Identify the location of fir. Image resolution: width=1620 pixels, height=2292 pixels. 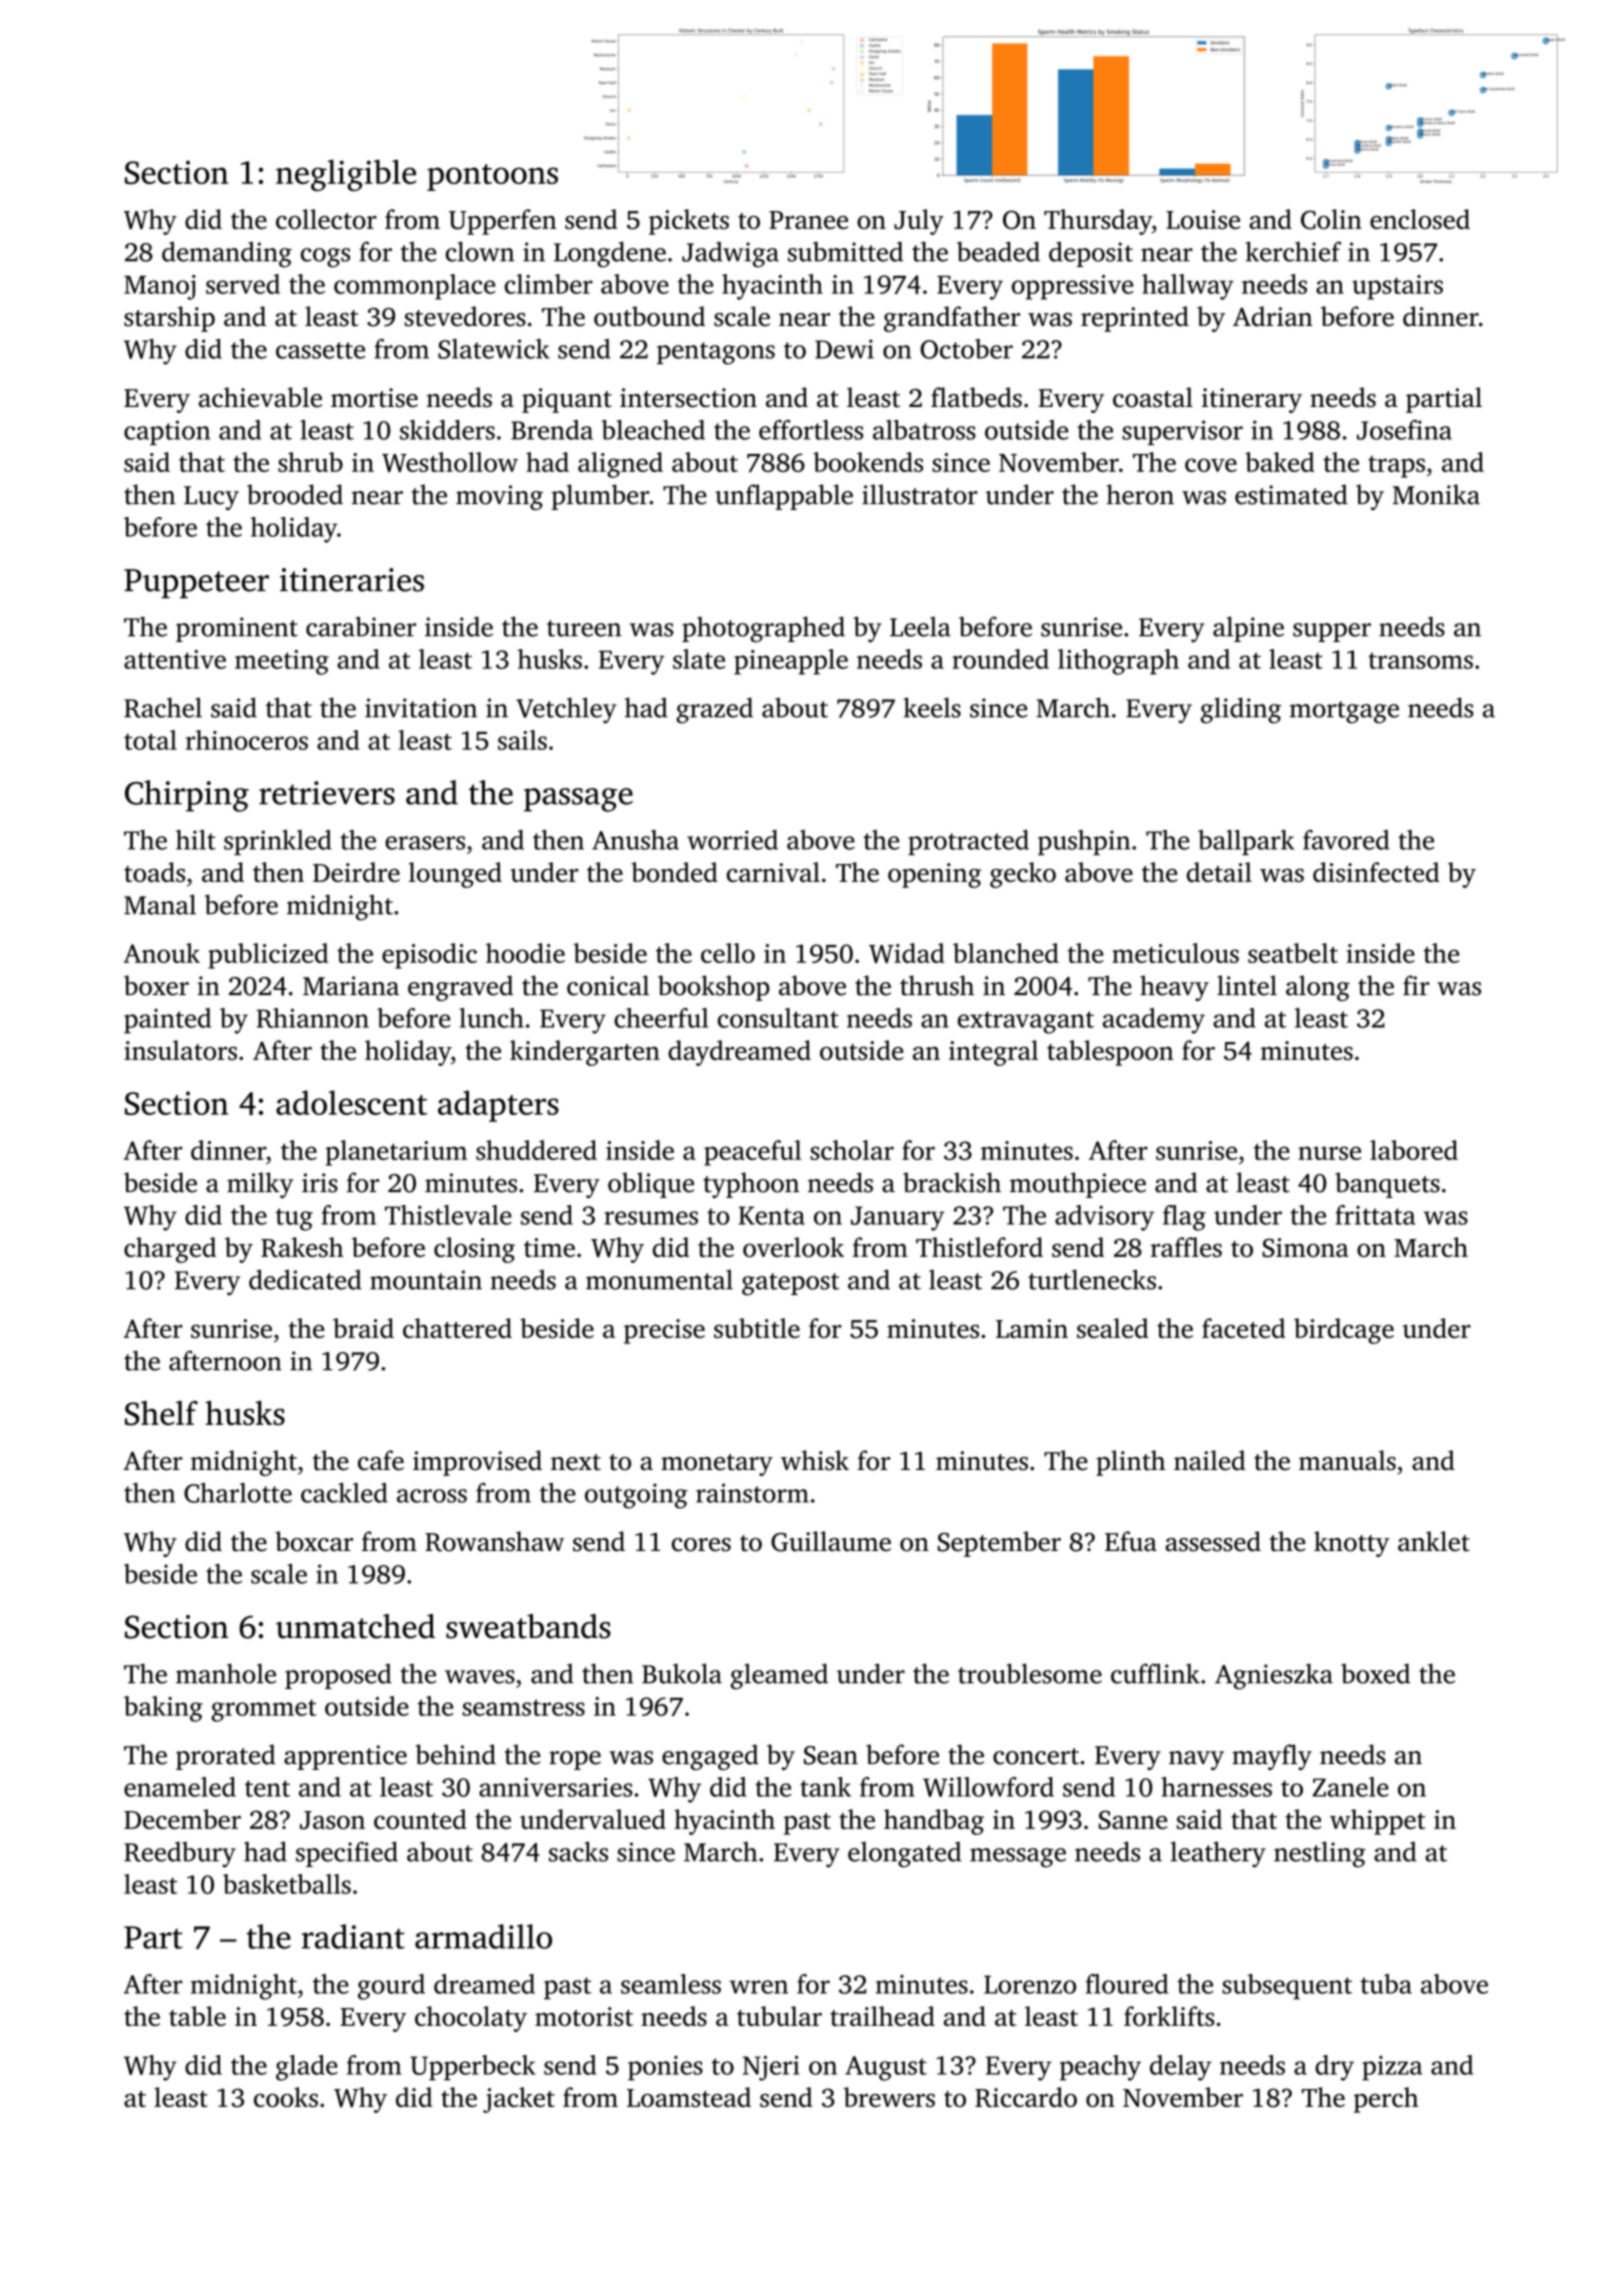
(1416, 985).
